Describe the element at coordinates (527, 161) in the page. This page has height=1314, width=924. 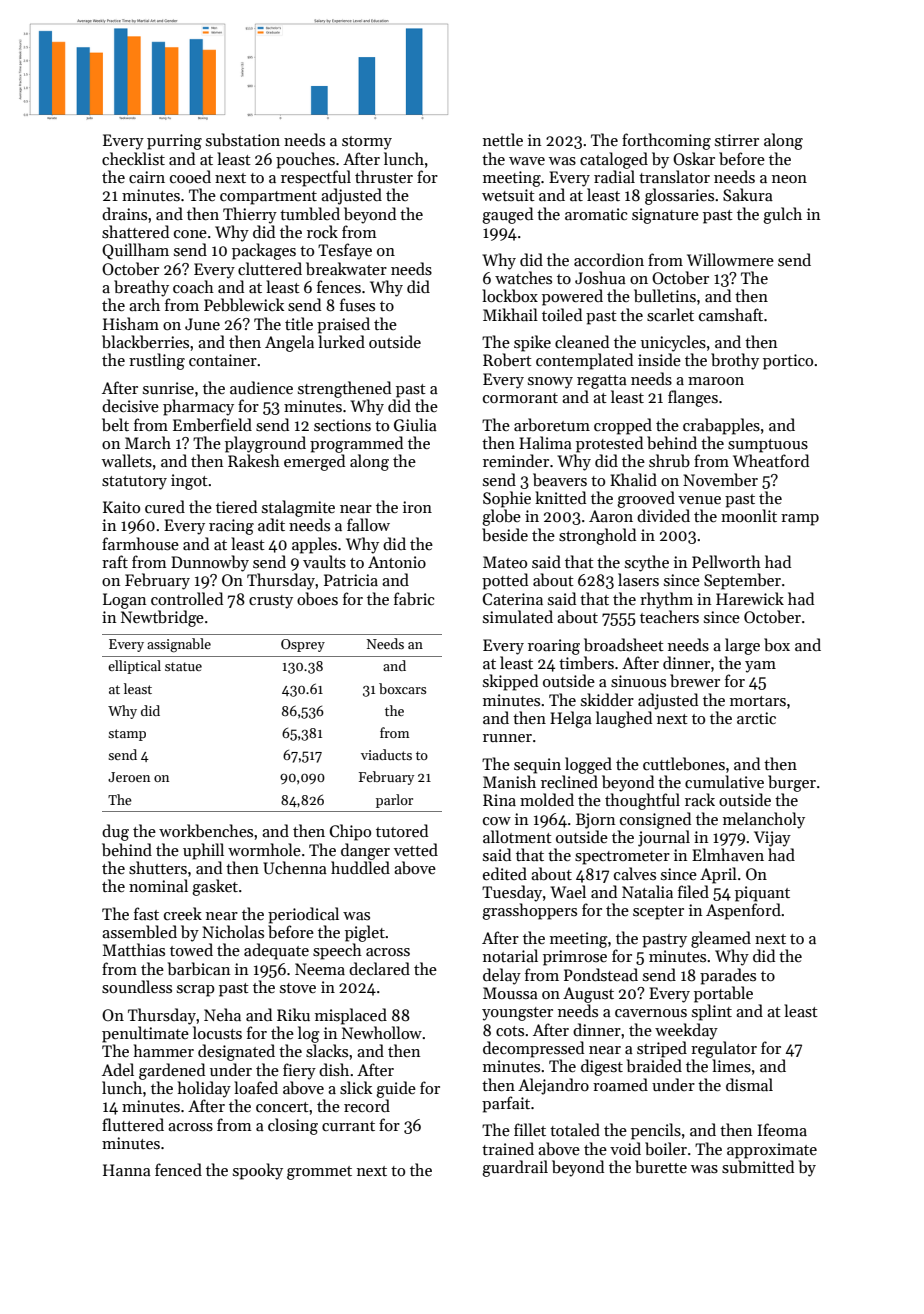
I see `wave` at that location.
